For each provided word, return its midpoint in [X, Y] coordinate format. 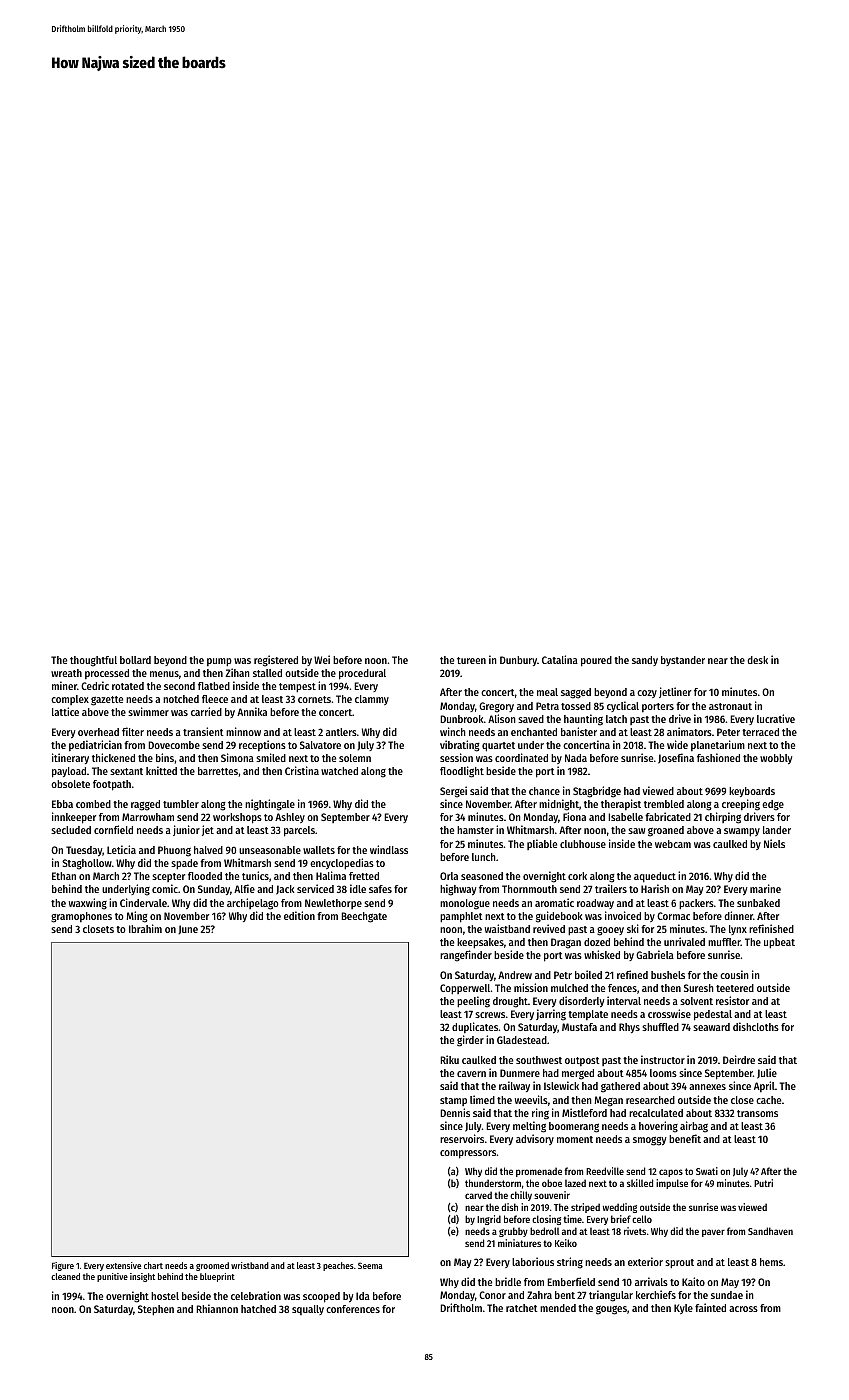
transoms [757, 1113]
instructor [663, 1059]
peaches [338, 1266]
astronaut [730, 706]
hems [771, 1262]
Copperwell [465, 989]
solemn [355, 758]
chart [153, 1265]
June [188, 930]
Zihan [237, 672]
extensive [123, 1265]
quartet [498, 747]
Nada [576, 758]
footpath [112, 785]
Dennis [455, 1112]
